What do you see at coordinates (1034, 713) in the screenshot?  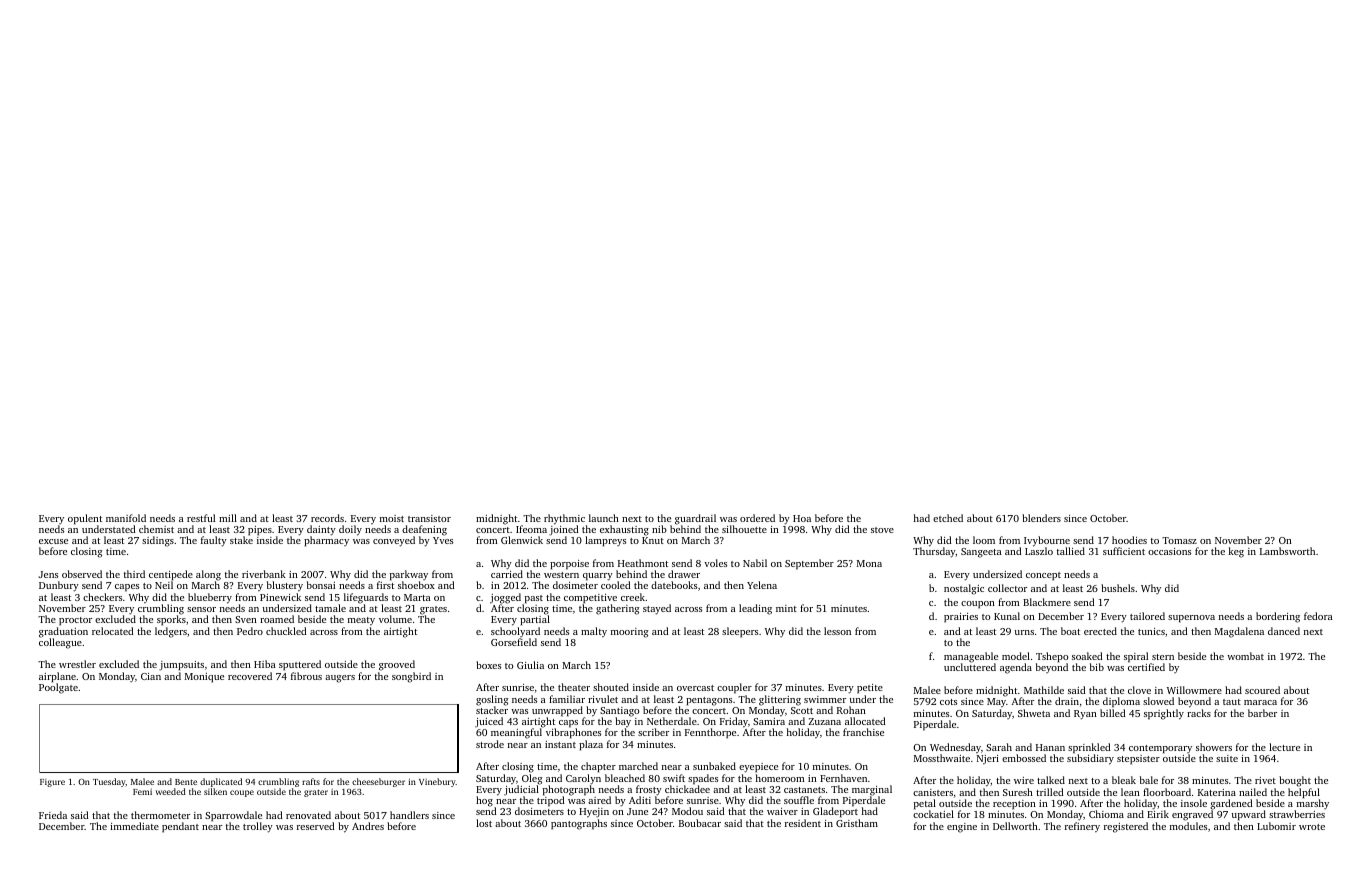 I see `Shweta` at bounding box center [1034, 713].
